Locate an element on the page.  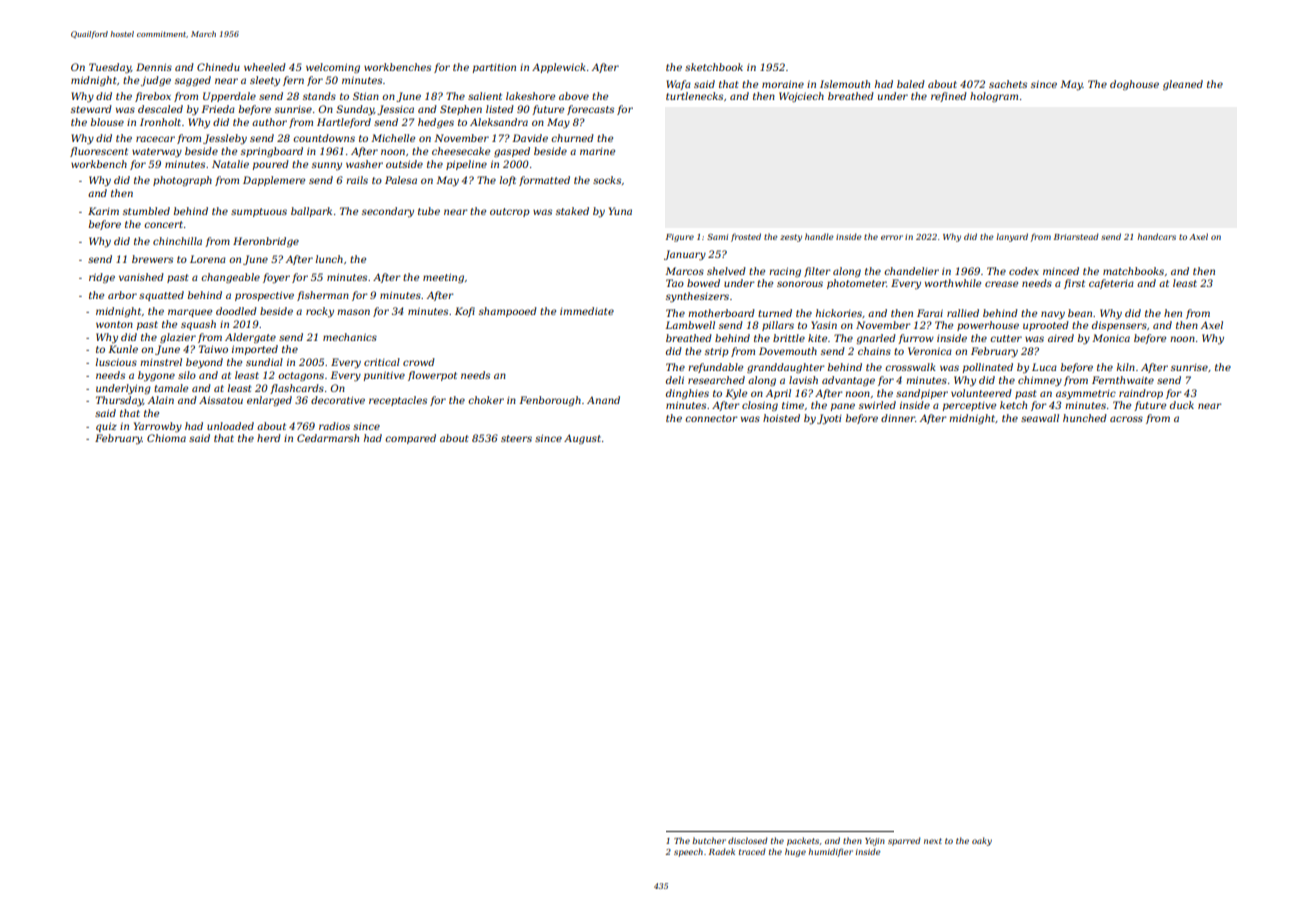
matchbooks is located at coordinates (1133, 271).
